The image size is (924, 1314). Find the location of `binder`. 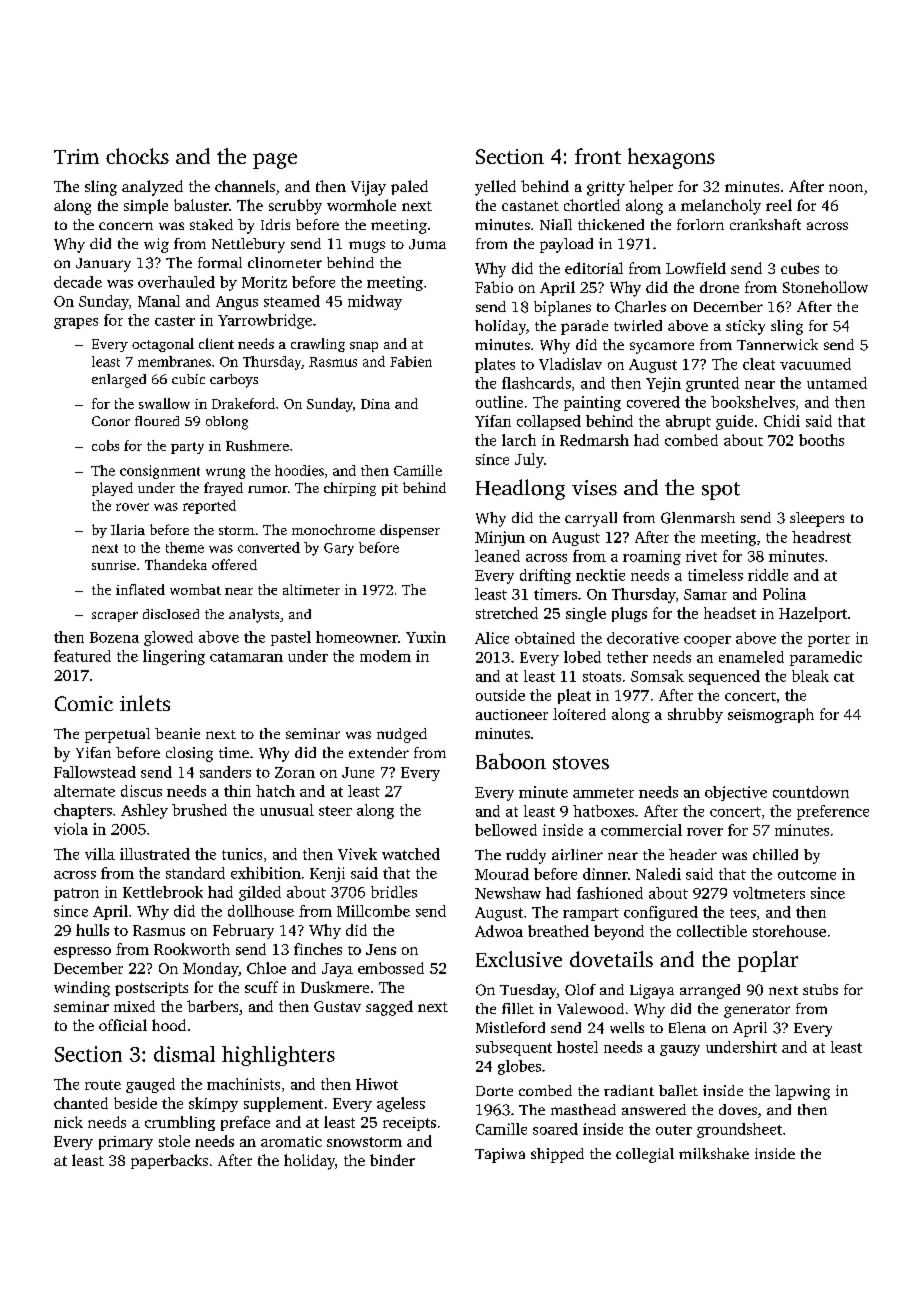

binder is located at coordinates (392, 1160).
